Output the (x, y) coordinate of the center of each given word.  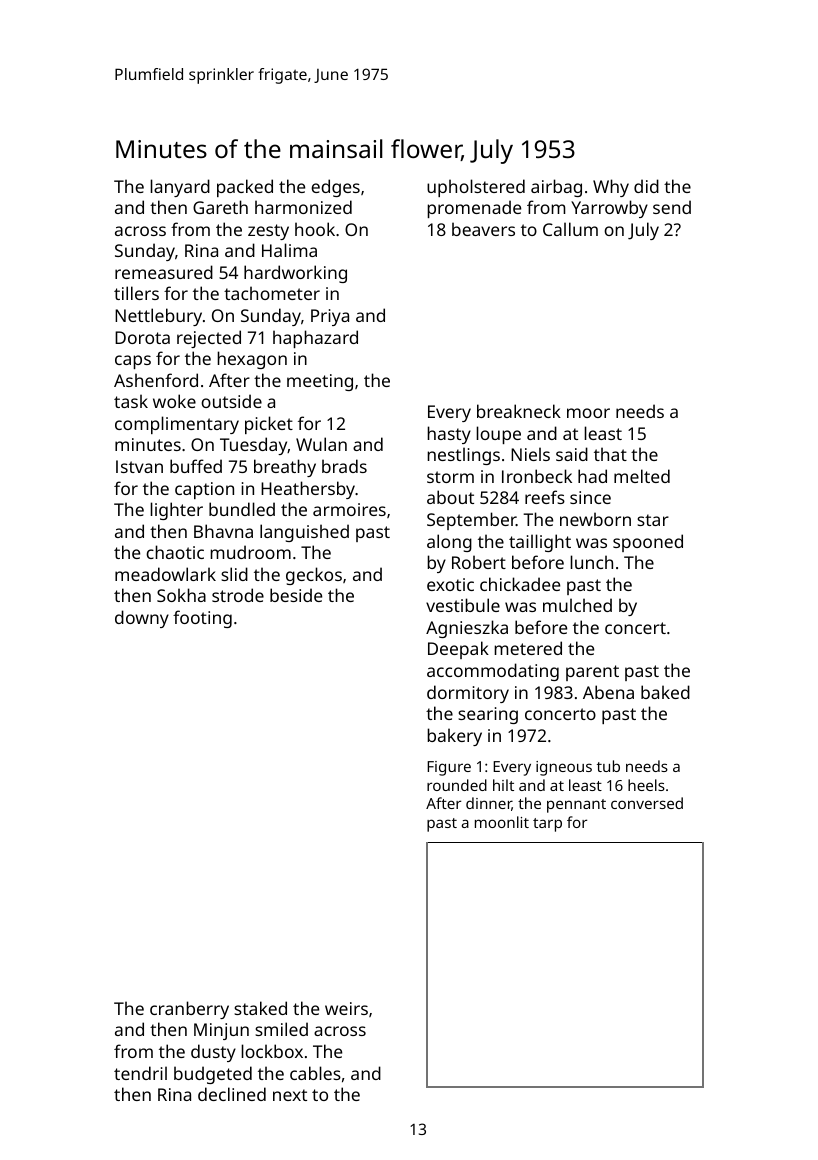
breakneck (519, 411)
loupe (498, 435)
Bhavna (223, 531)
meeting (320, 382)
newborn (595, 519)
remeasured (164, 272)
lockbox (272, 1051)
